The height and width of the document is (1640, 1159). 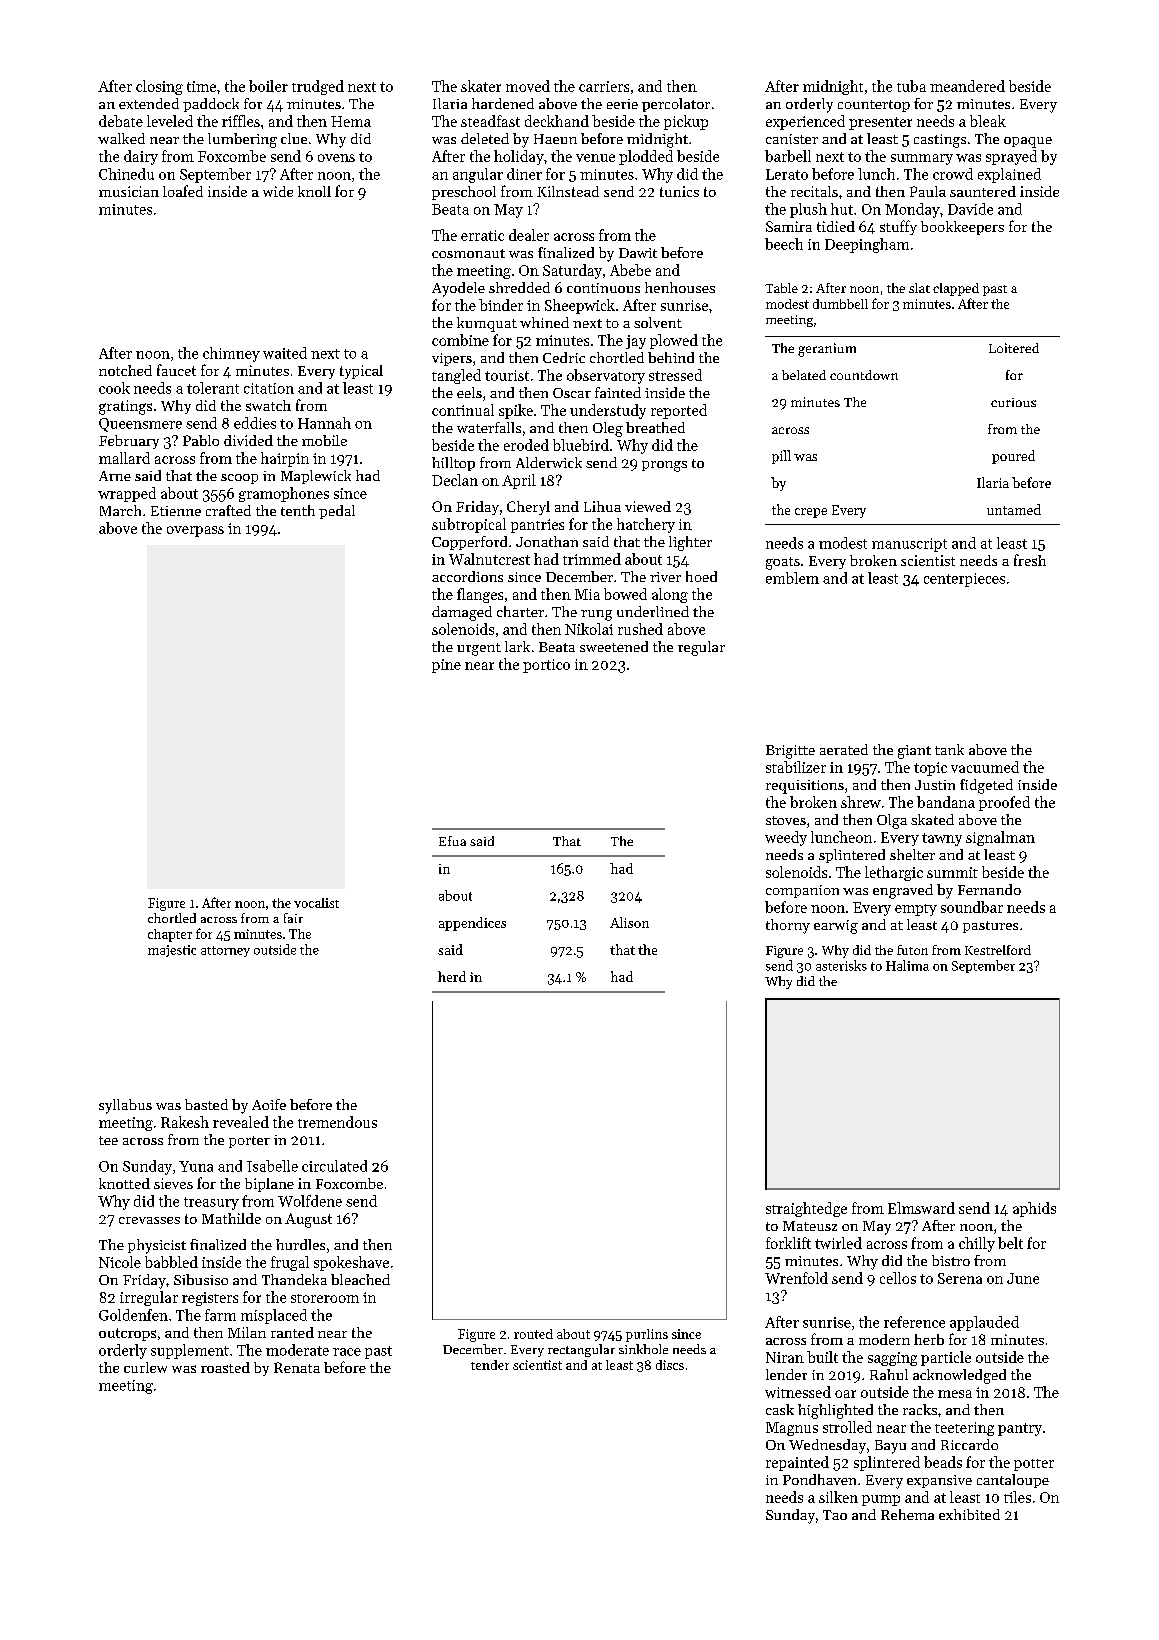 I want to click on tunics, so click(x=679, y=191).
